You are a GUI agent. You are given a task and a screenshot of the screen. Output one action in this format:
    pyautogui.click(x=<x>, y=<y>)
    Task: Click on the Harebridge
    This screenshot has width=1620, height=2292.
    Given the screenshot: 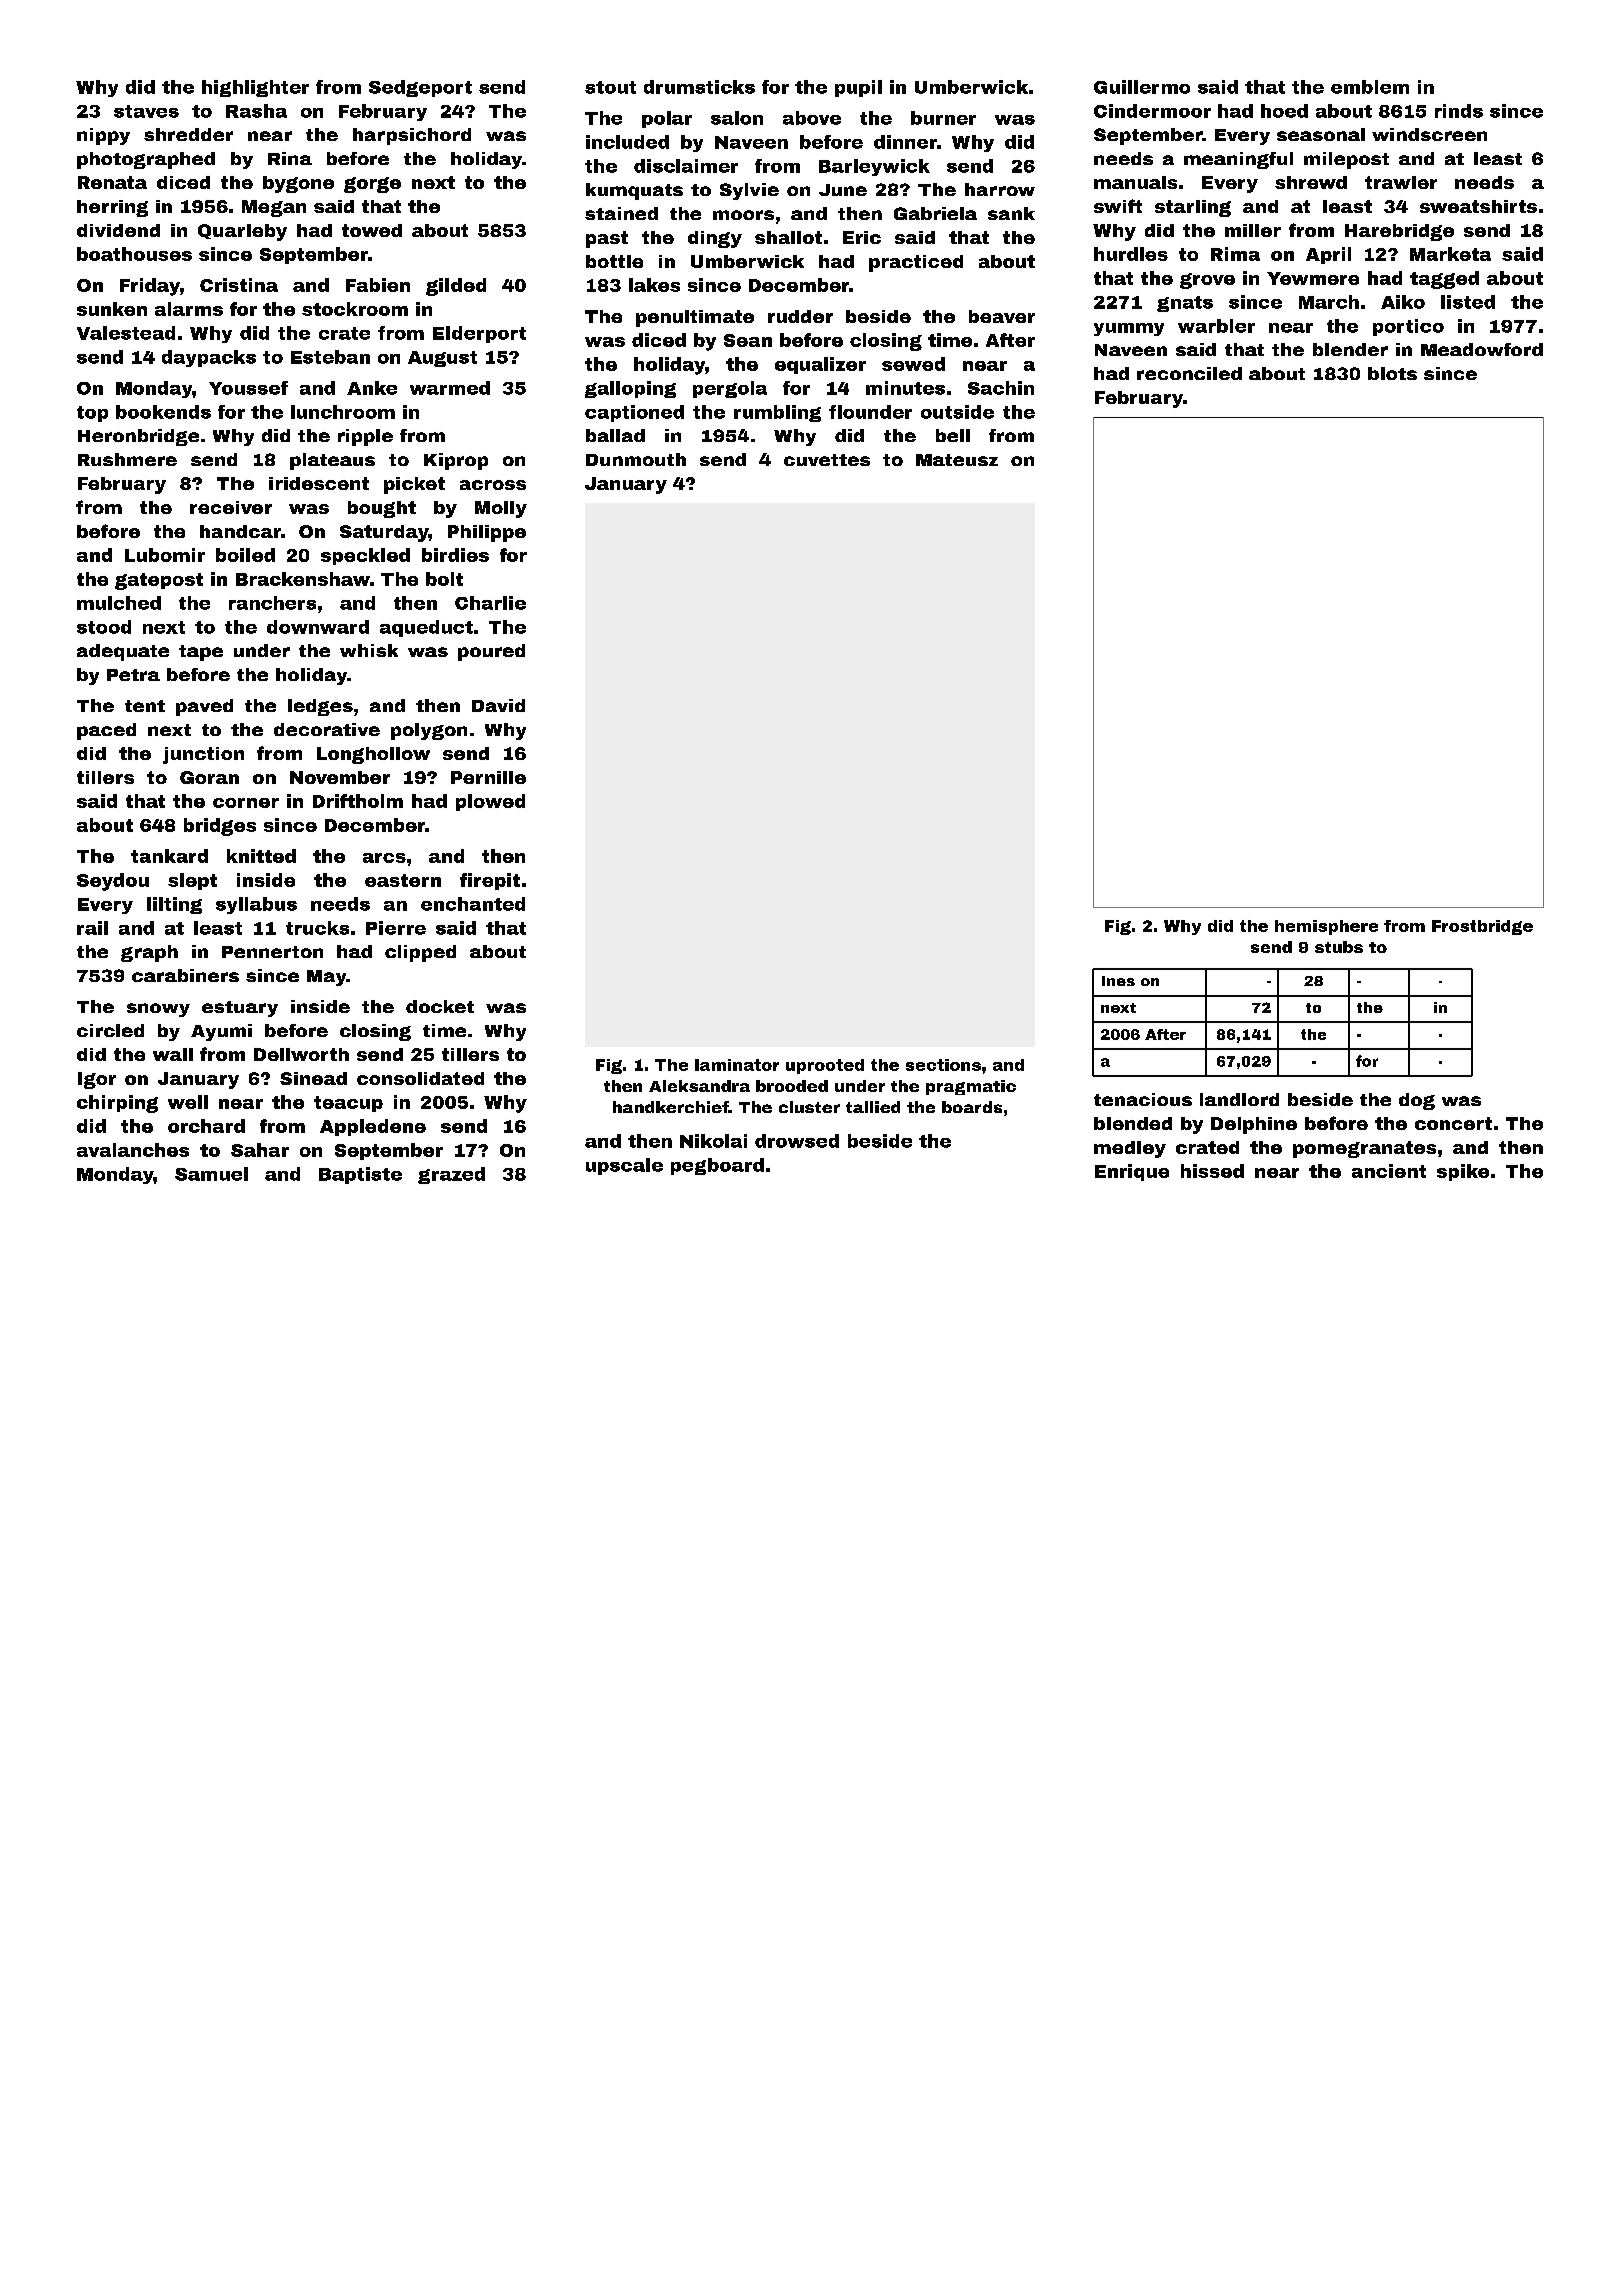 What is the action you would take?
    pyautogui.click(x=1399, y=232)
